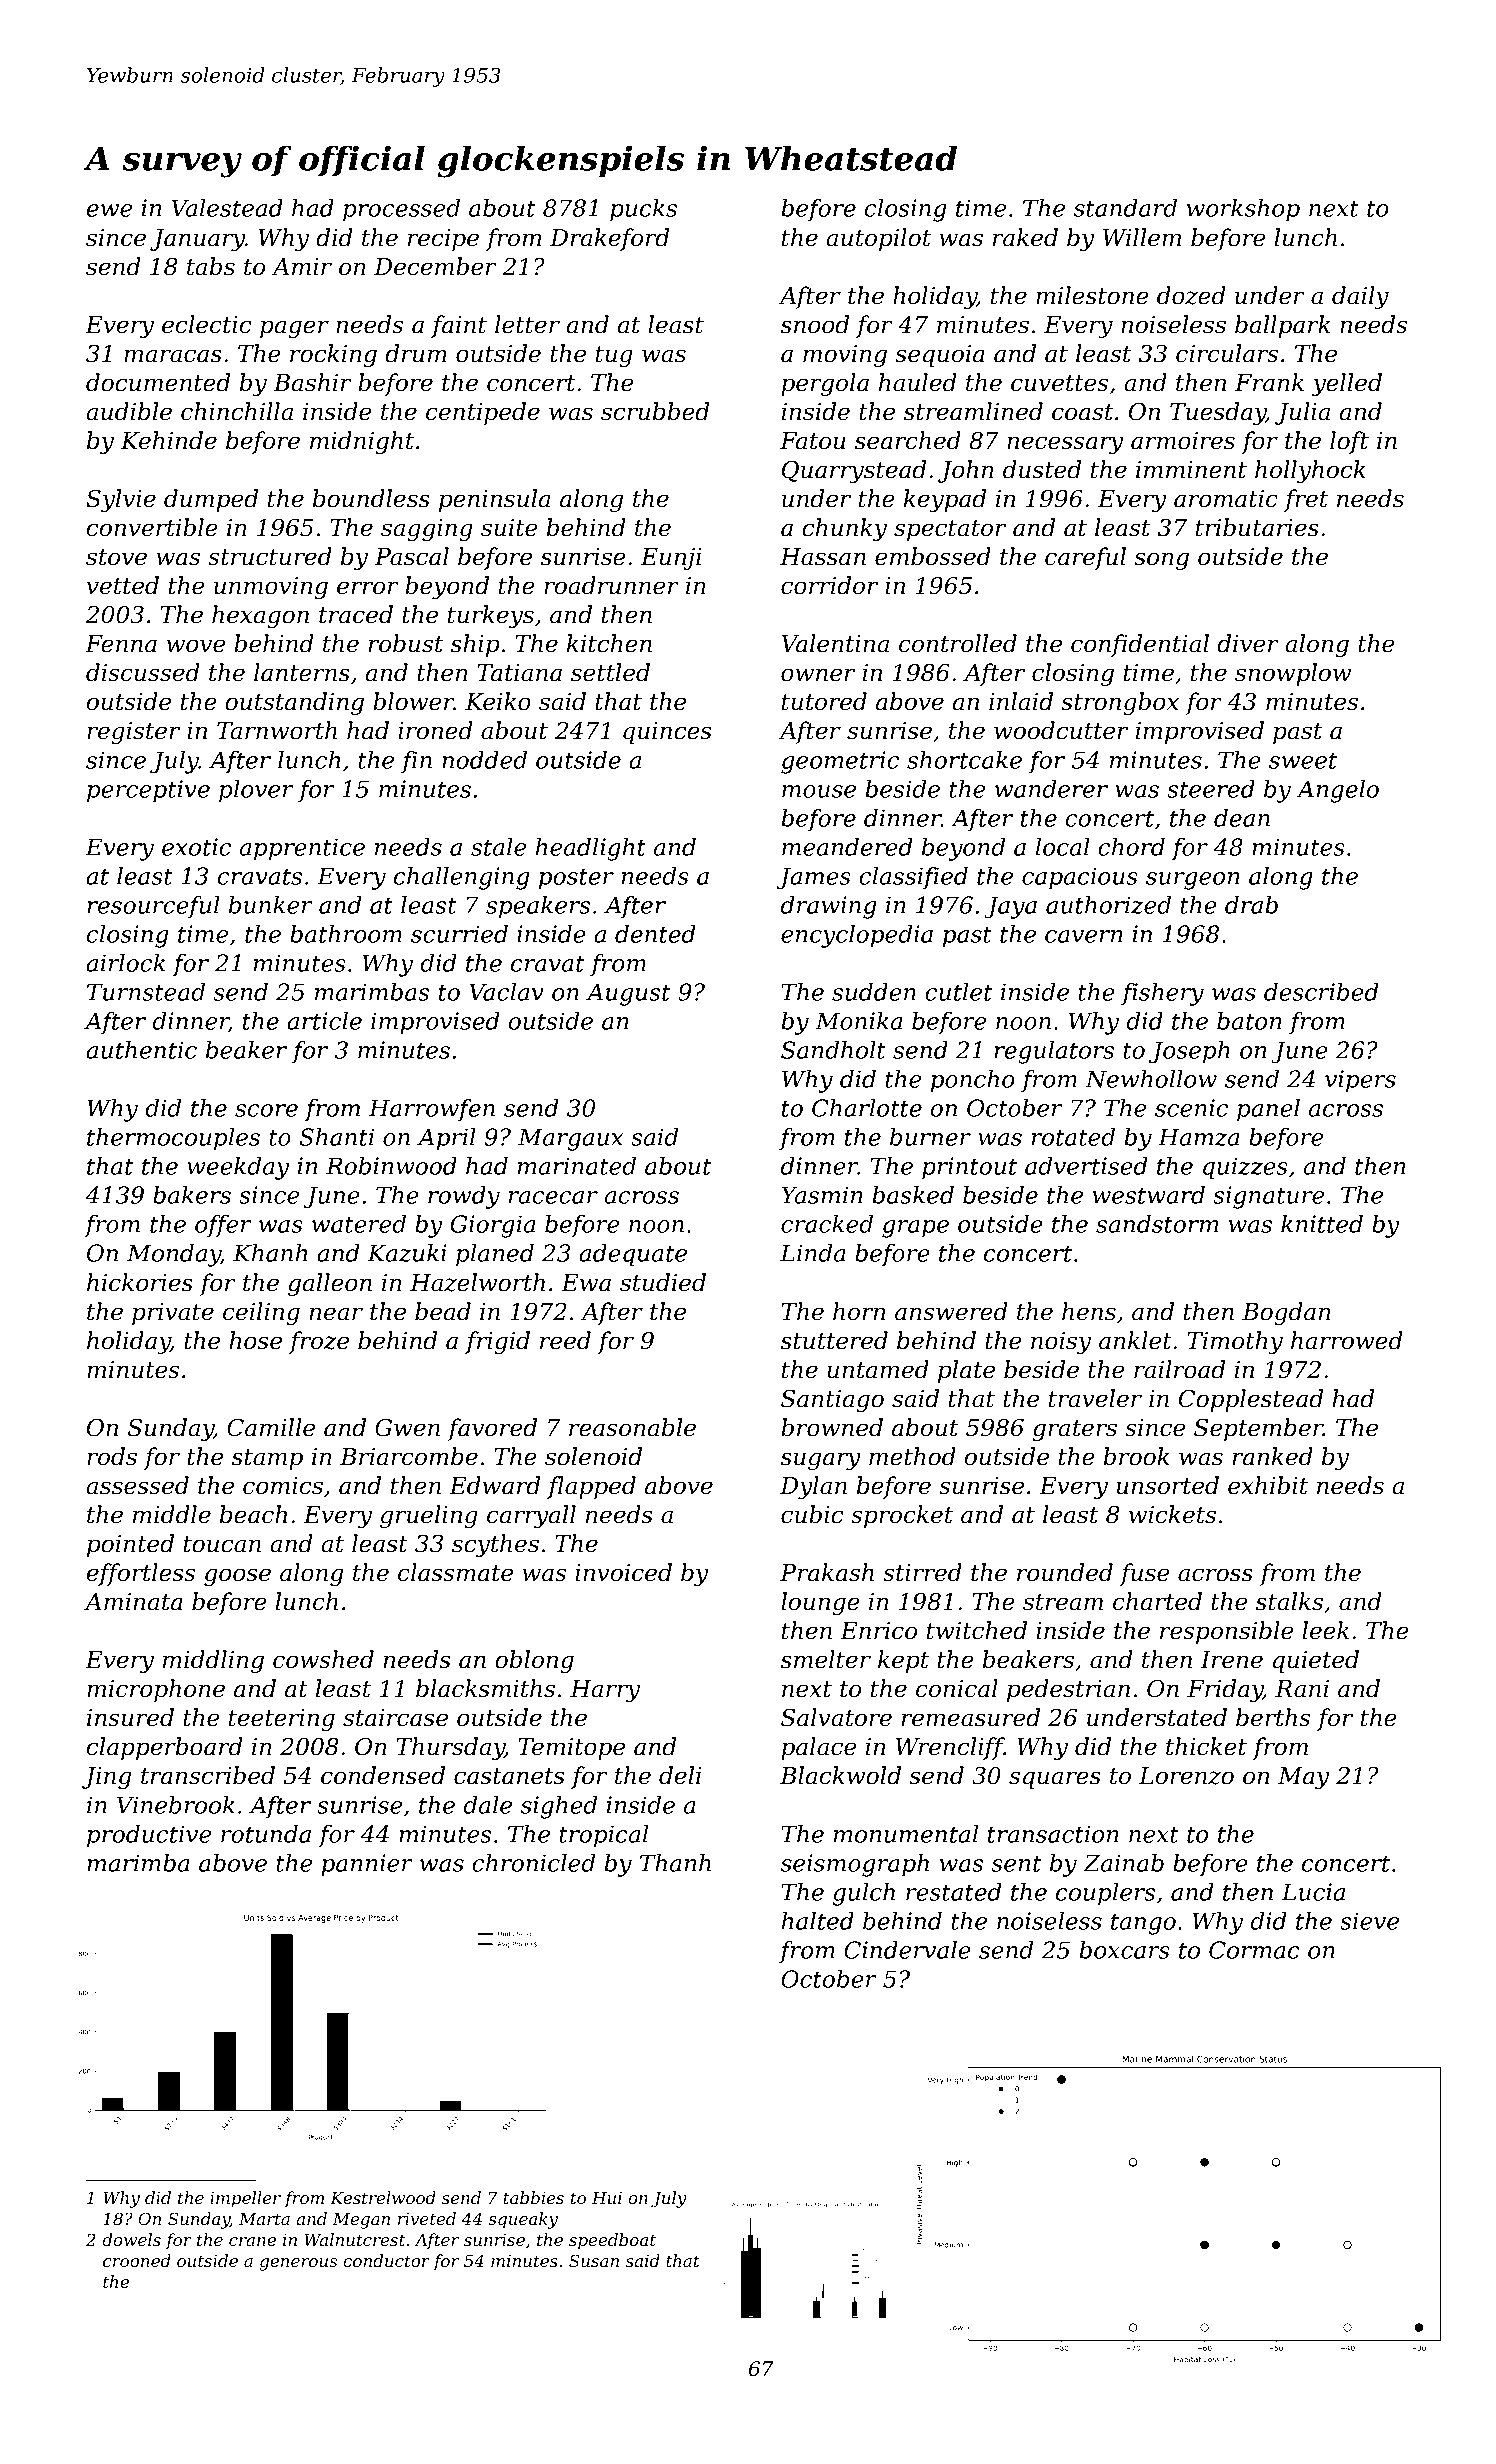 Image resolution: width=1496 pixels, height=2464 pixels. I want to click on pucks, so click(643, 210).
